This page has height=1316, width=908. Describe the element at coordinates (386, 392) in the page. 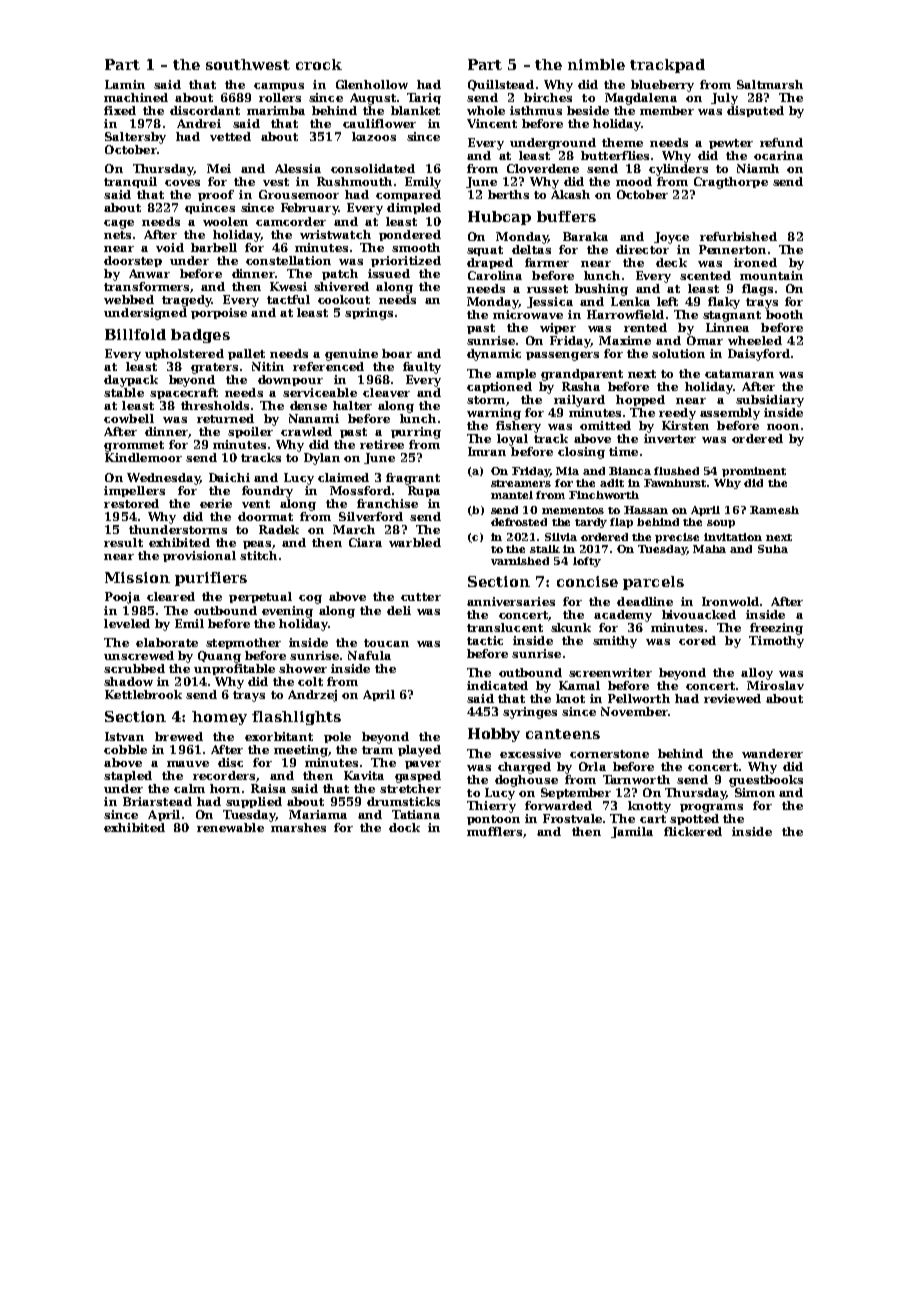

I see `cleaver` at that location.
